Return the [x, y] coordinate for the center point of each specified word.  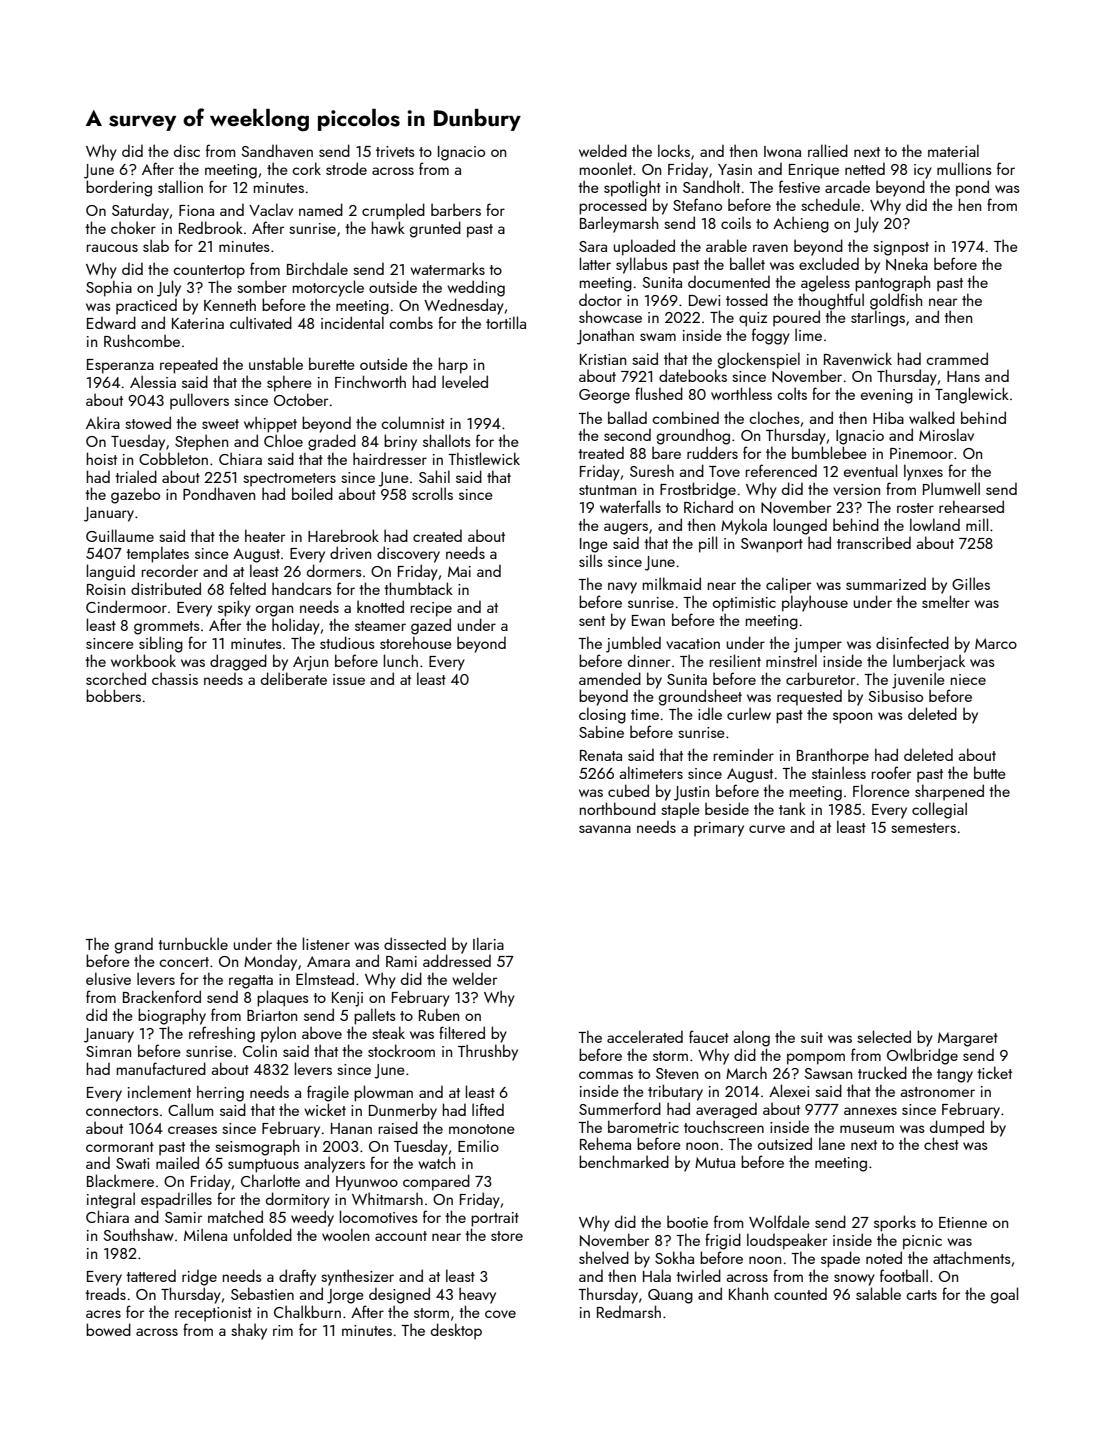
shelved [604, 1257]
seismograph [257, 1147]
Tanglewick [972, 395]
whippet [270, 424]
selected [884, 1036]
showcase [610, 316]
